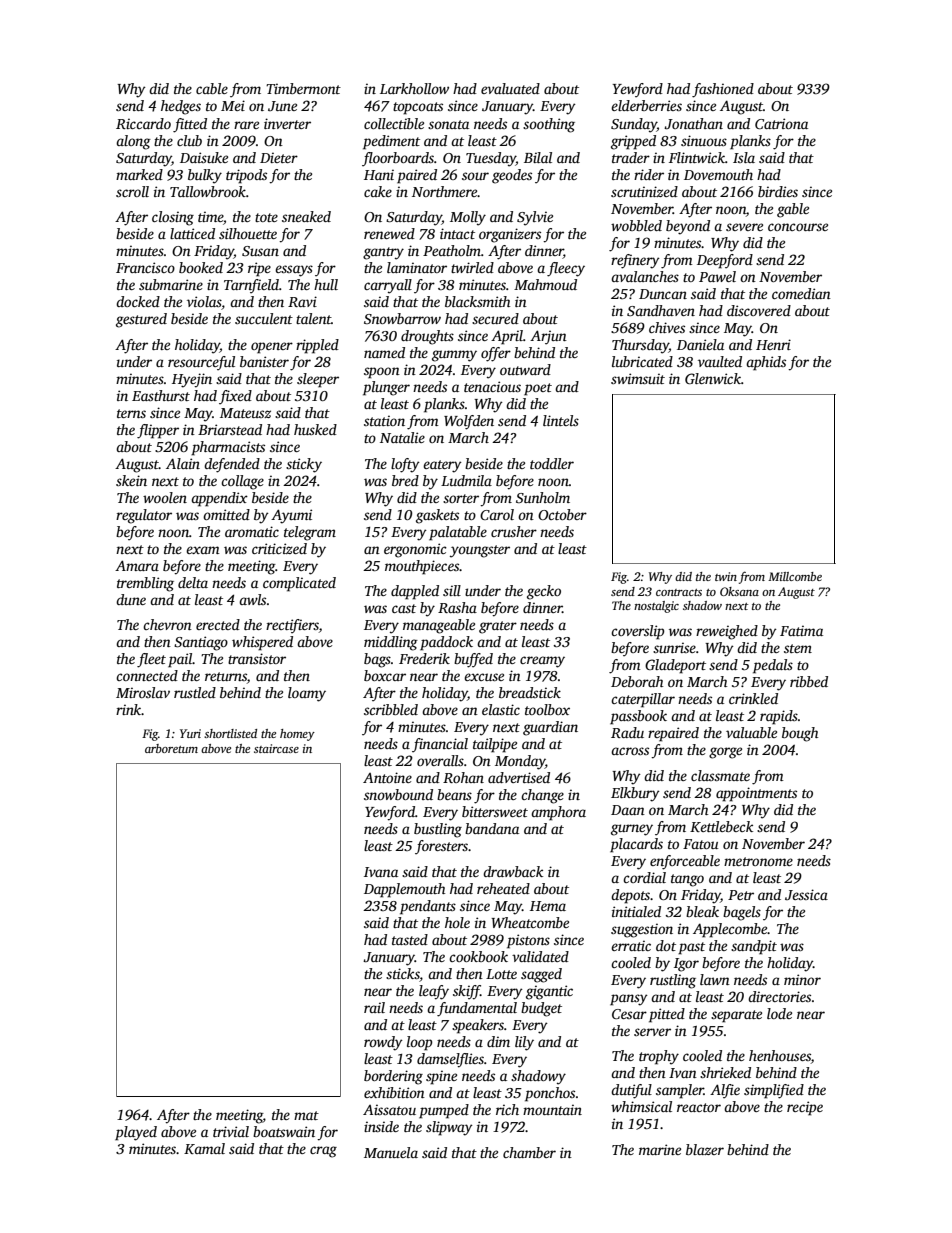 This screenshot has height=1233, width=952. I want to click on birdies, so click(778, 191).
